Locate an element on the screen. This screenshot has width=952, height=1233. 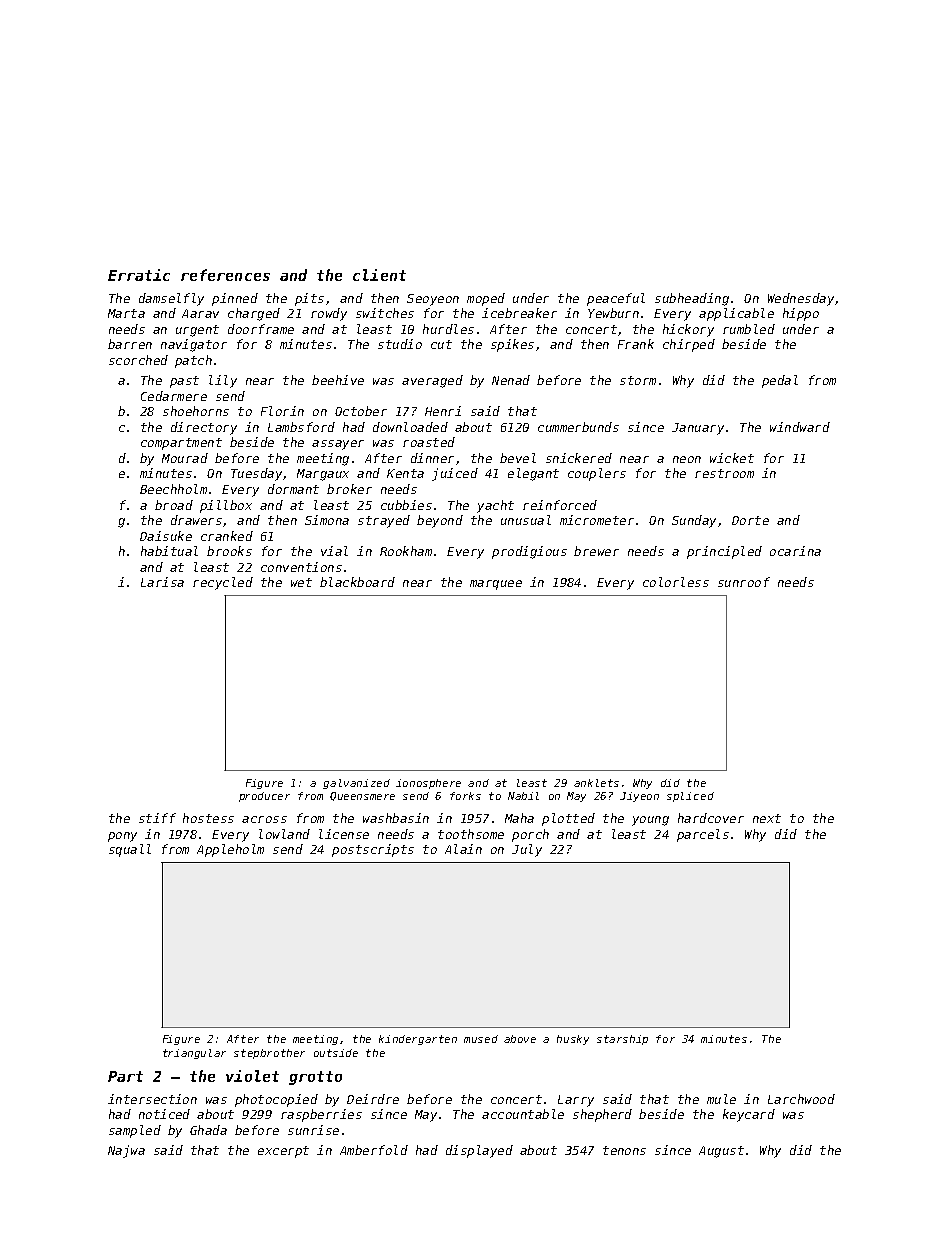
next is located at coordinates (767, 818).
